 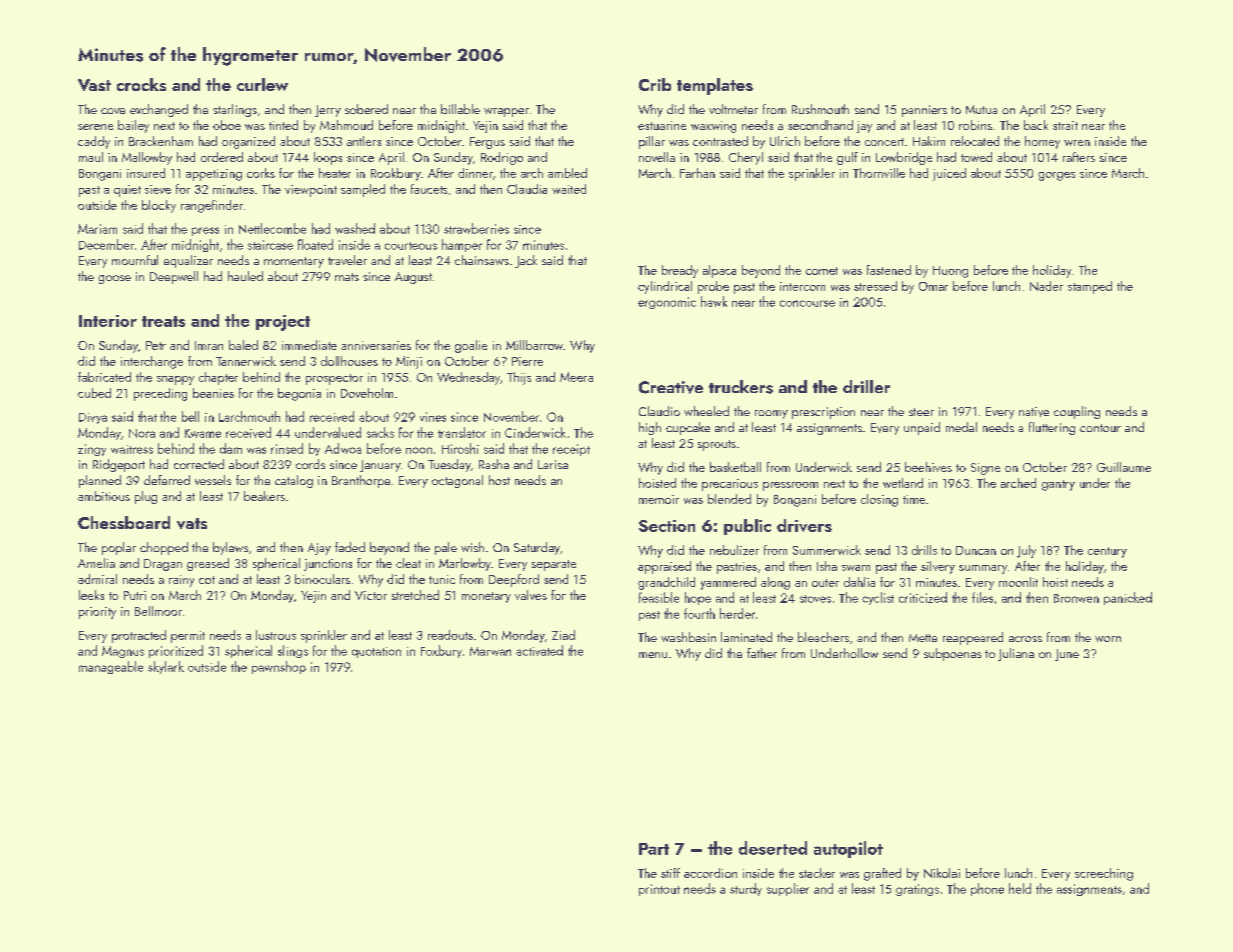 What do you see at coordinates (697, 173) in the image?
I see `Farhan` at bounding box center [697, 173].
